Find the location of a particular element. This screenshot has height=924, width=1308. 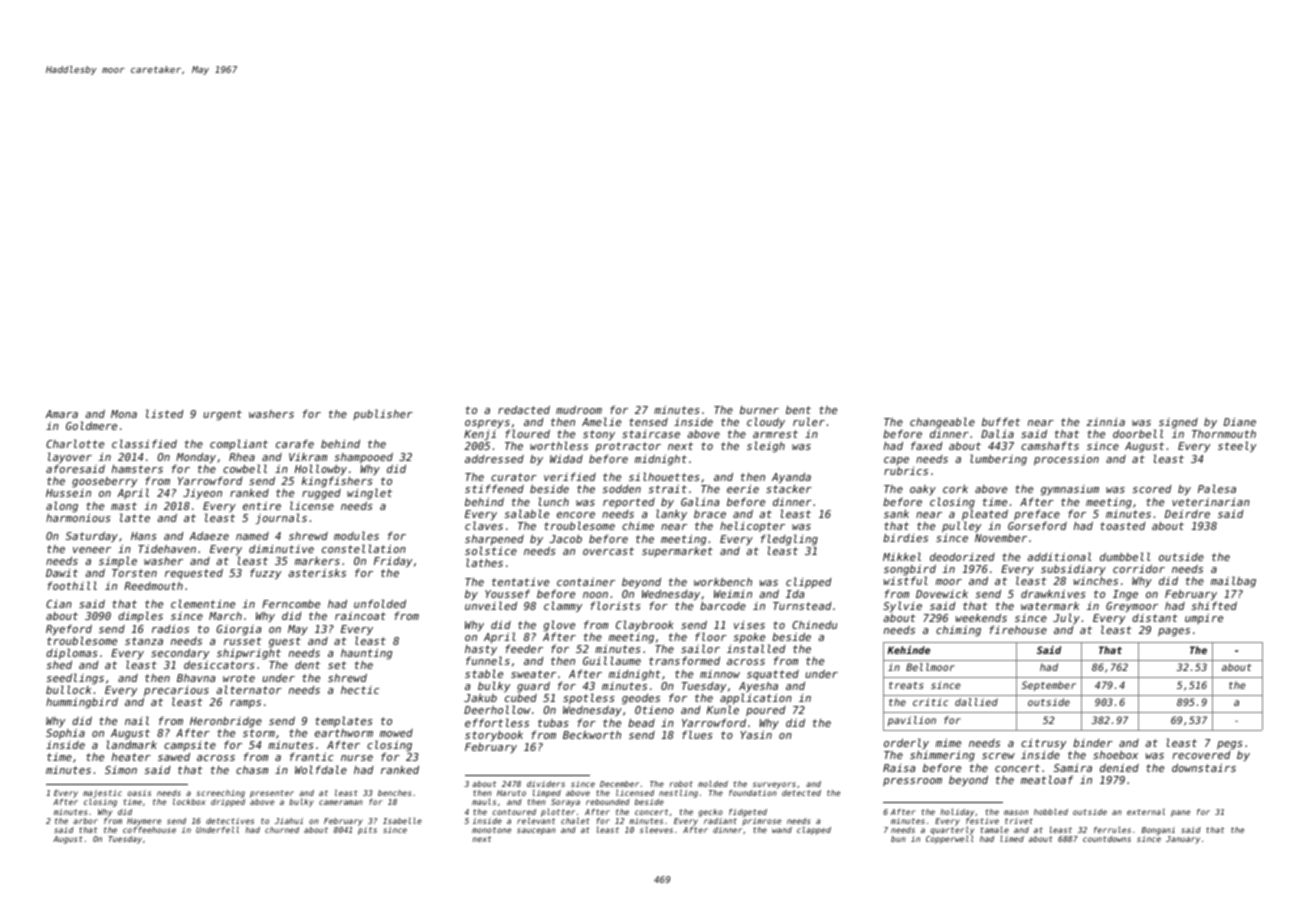

bun is located at coordinates (898, 839).
